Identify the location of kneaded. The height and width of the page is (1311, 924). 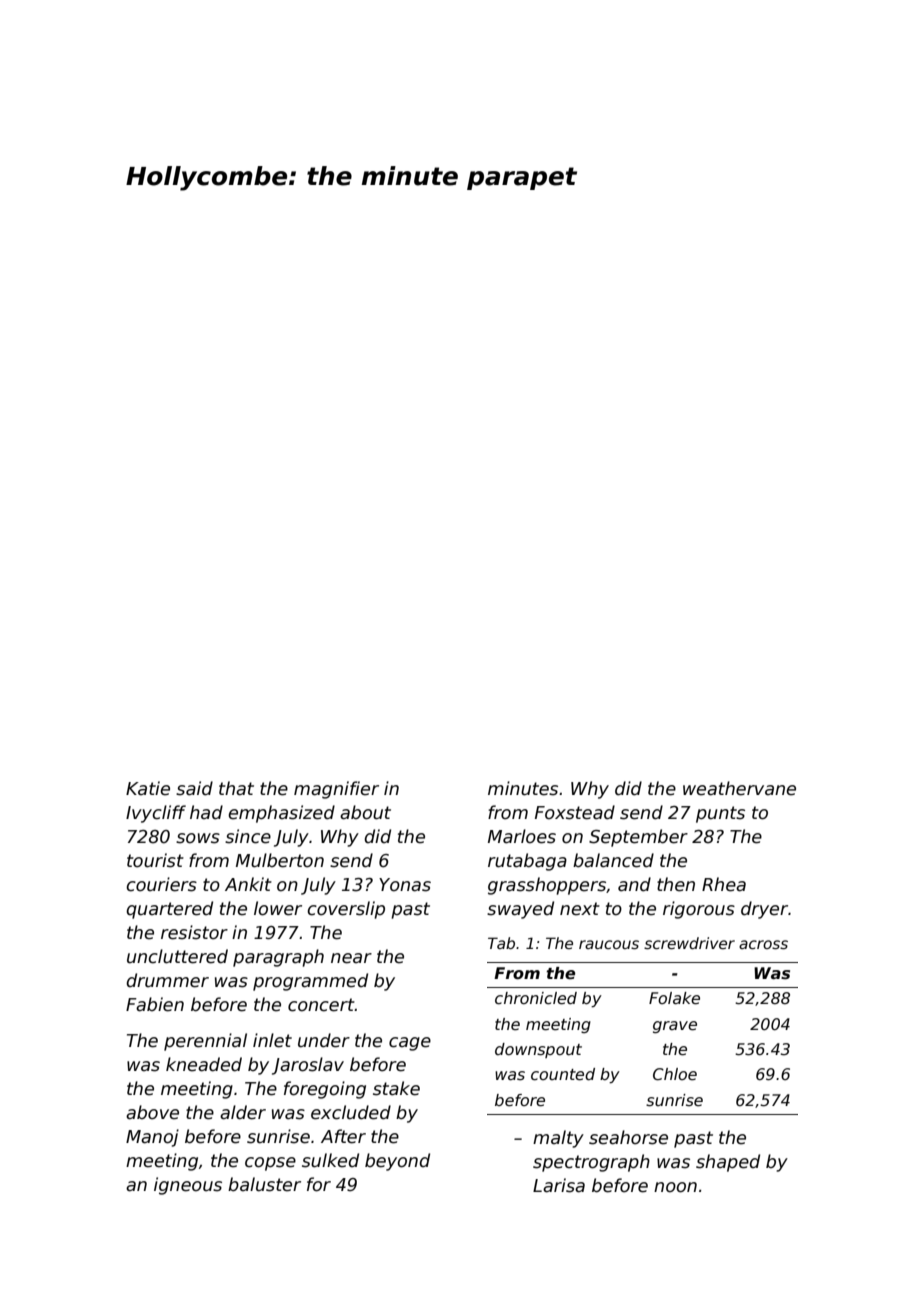
(204, 1064).
